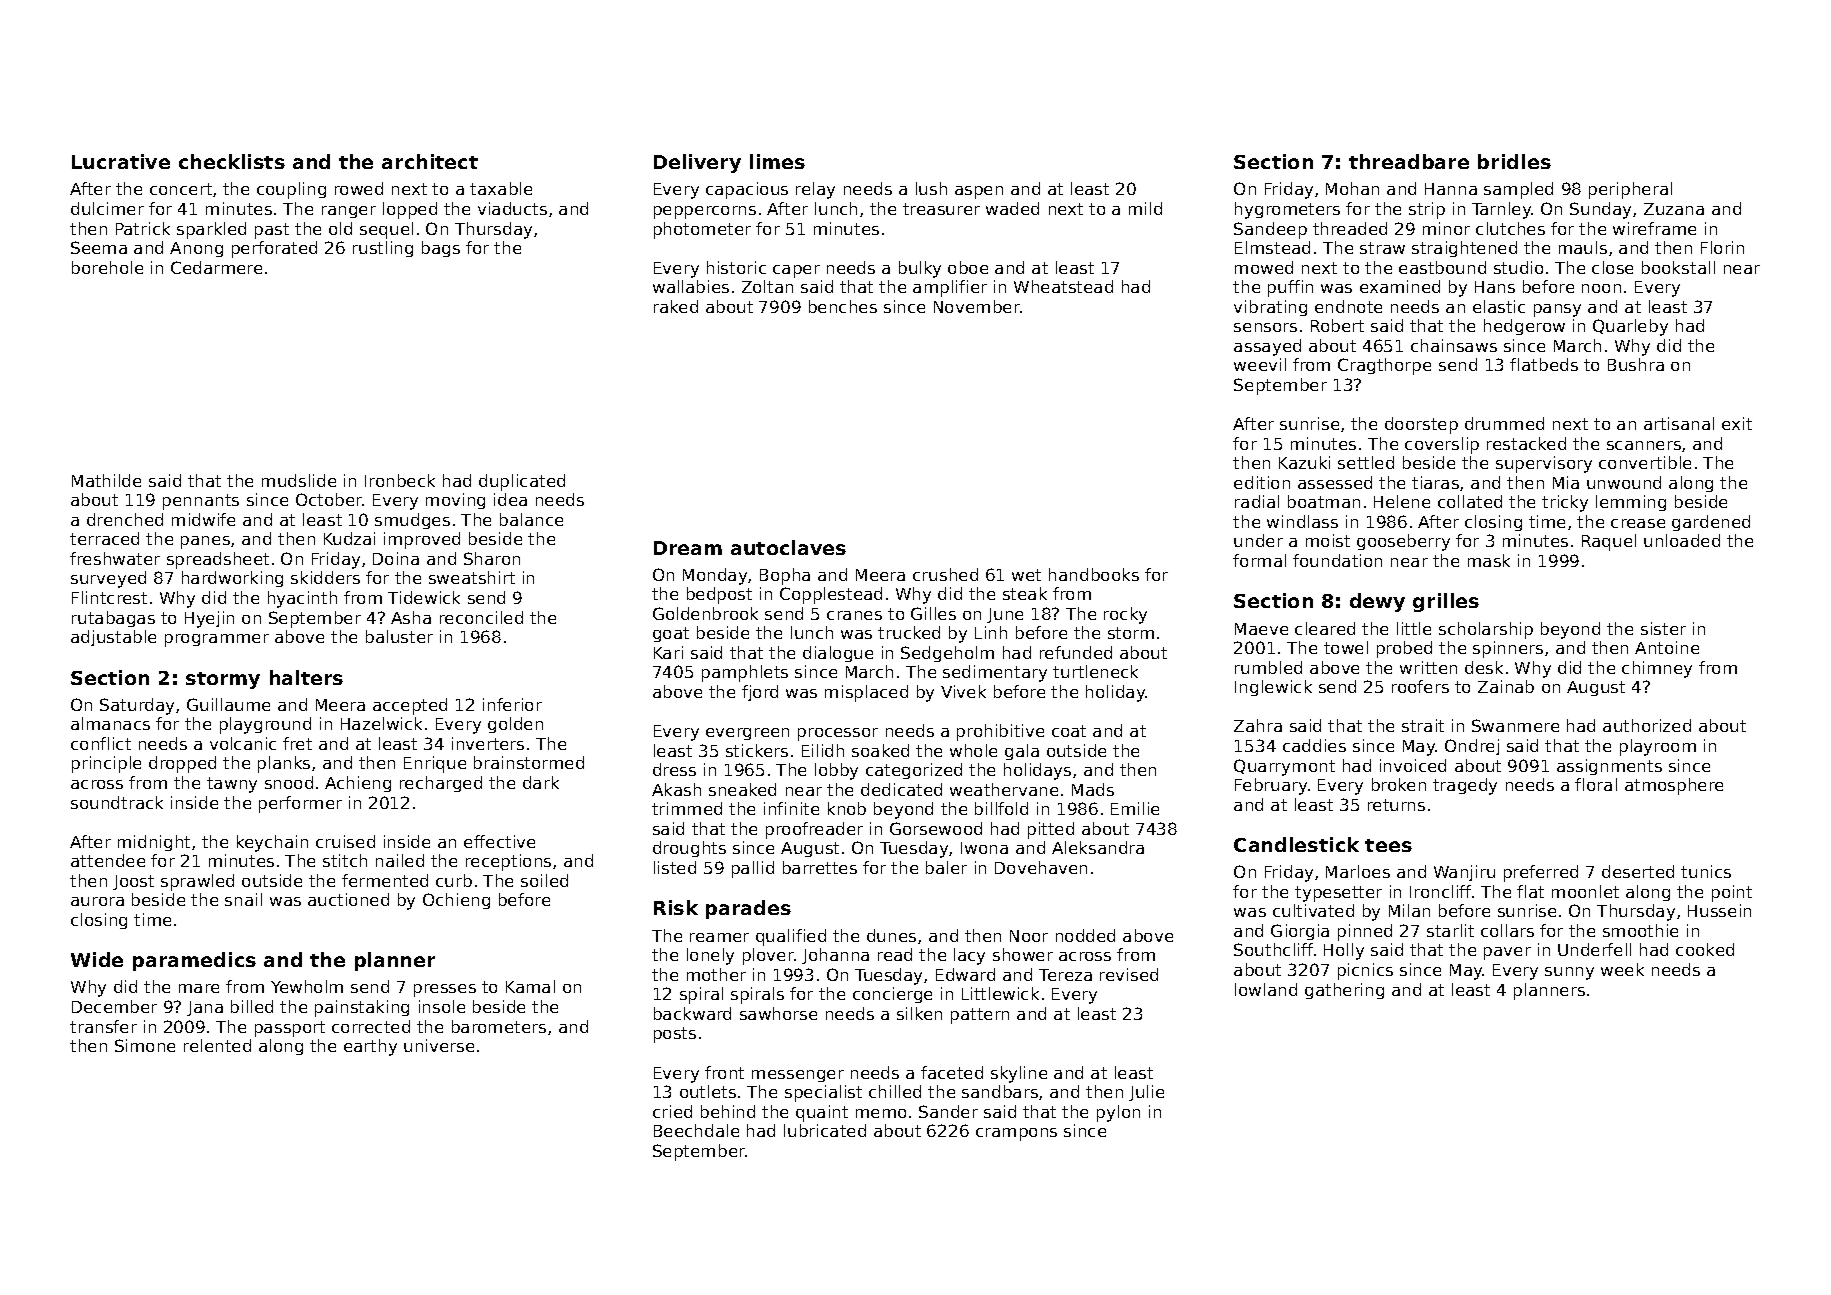  I want to click on wet, so click(1026, 575).
